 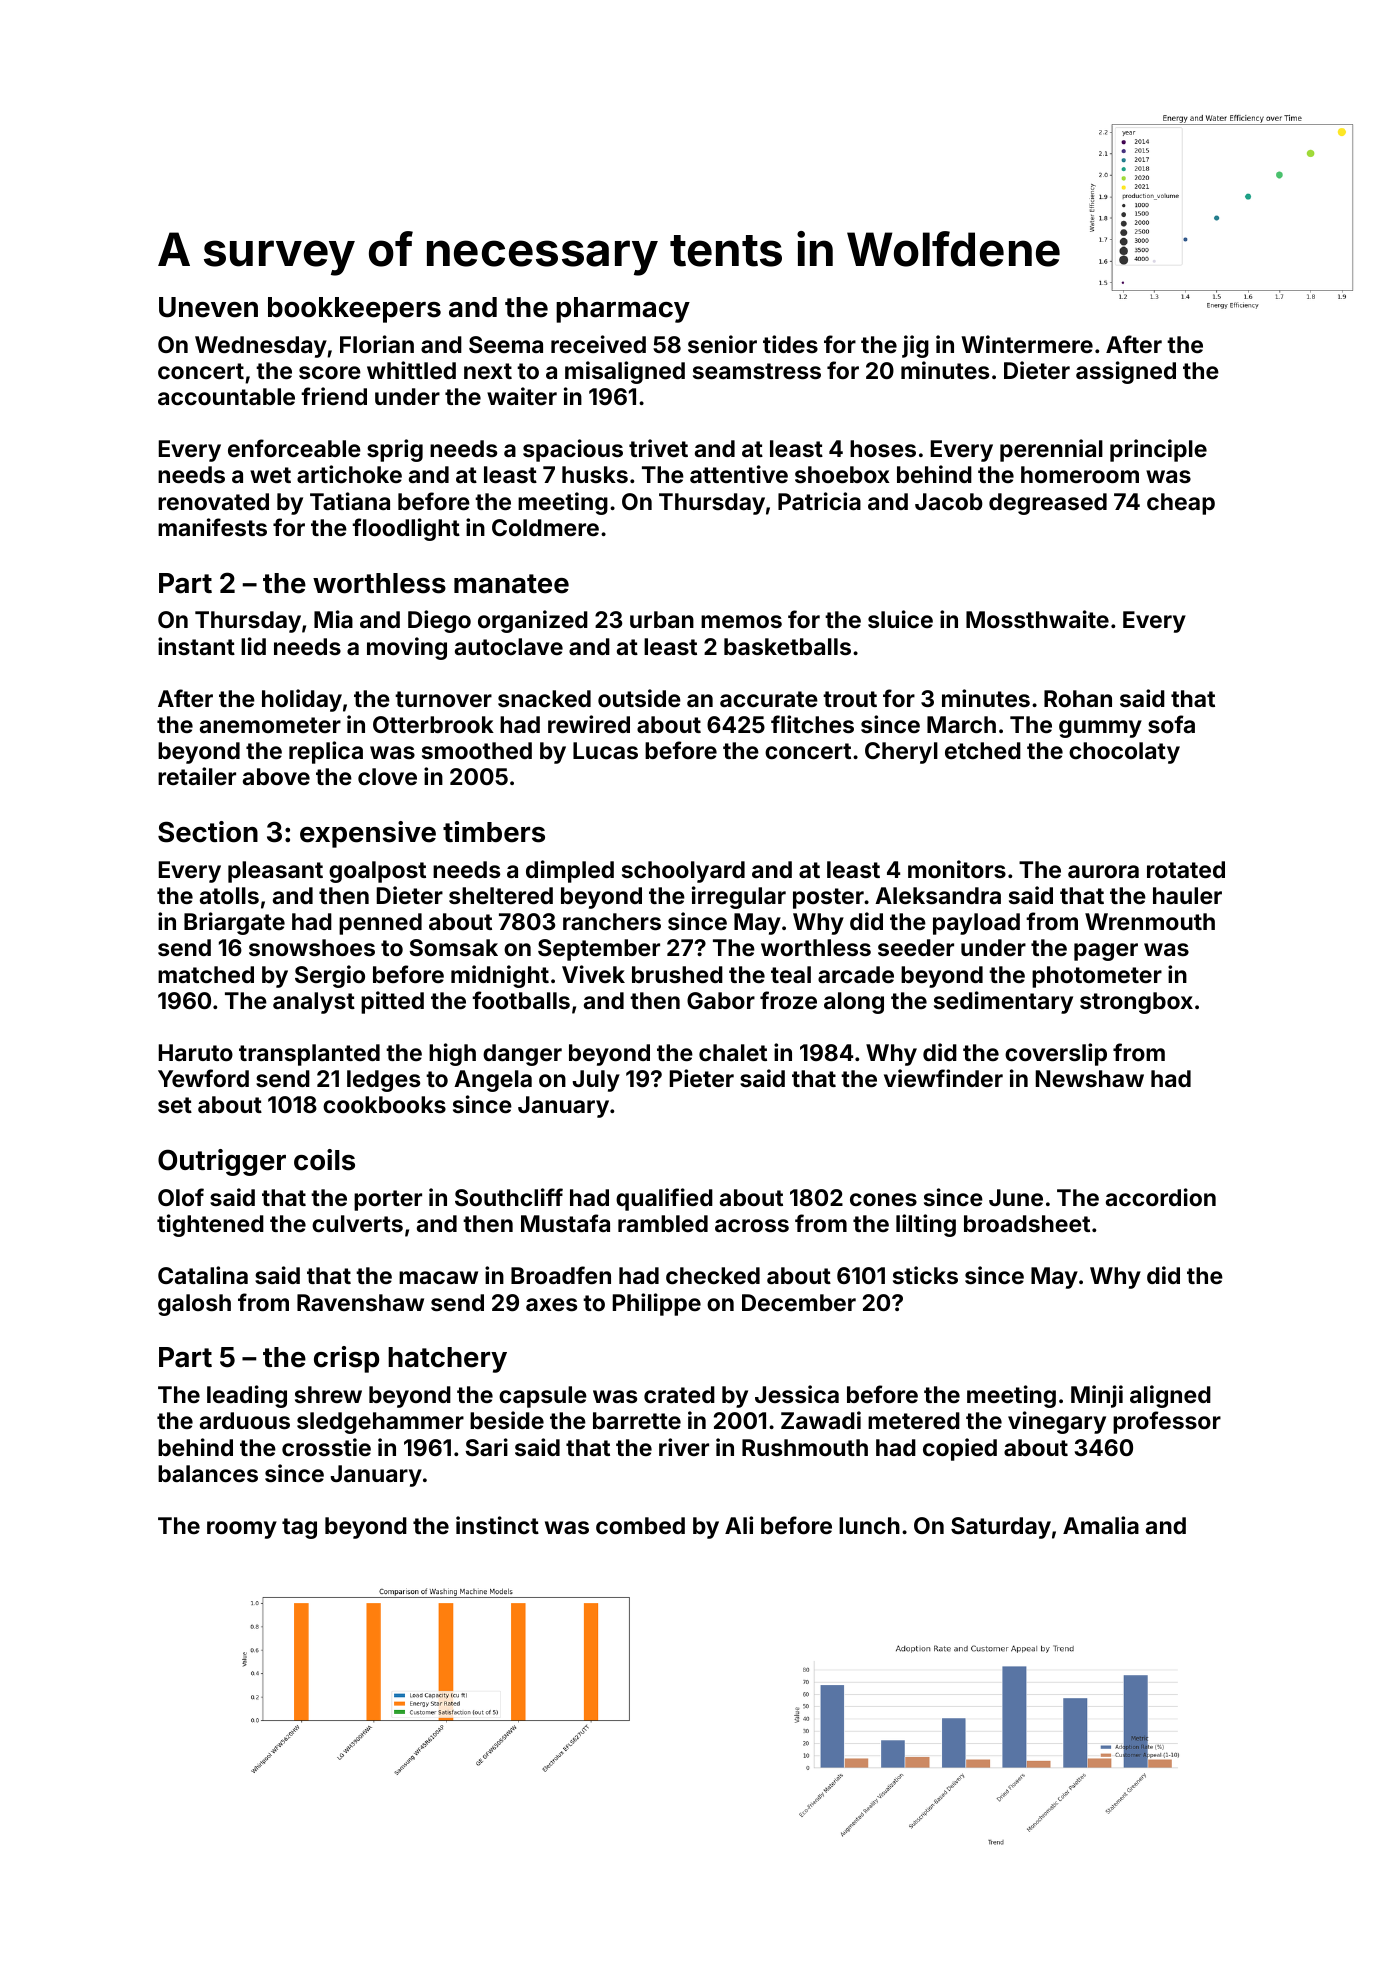 I want to click on combed, so click(x=640, y=1525).
